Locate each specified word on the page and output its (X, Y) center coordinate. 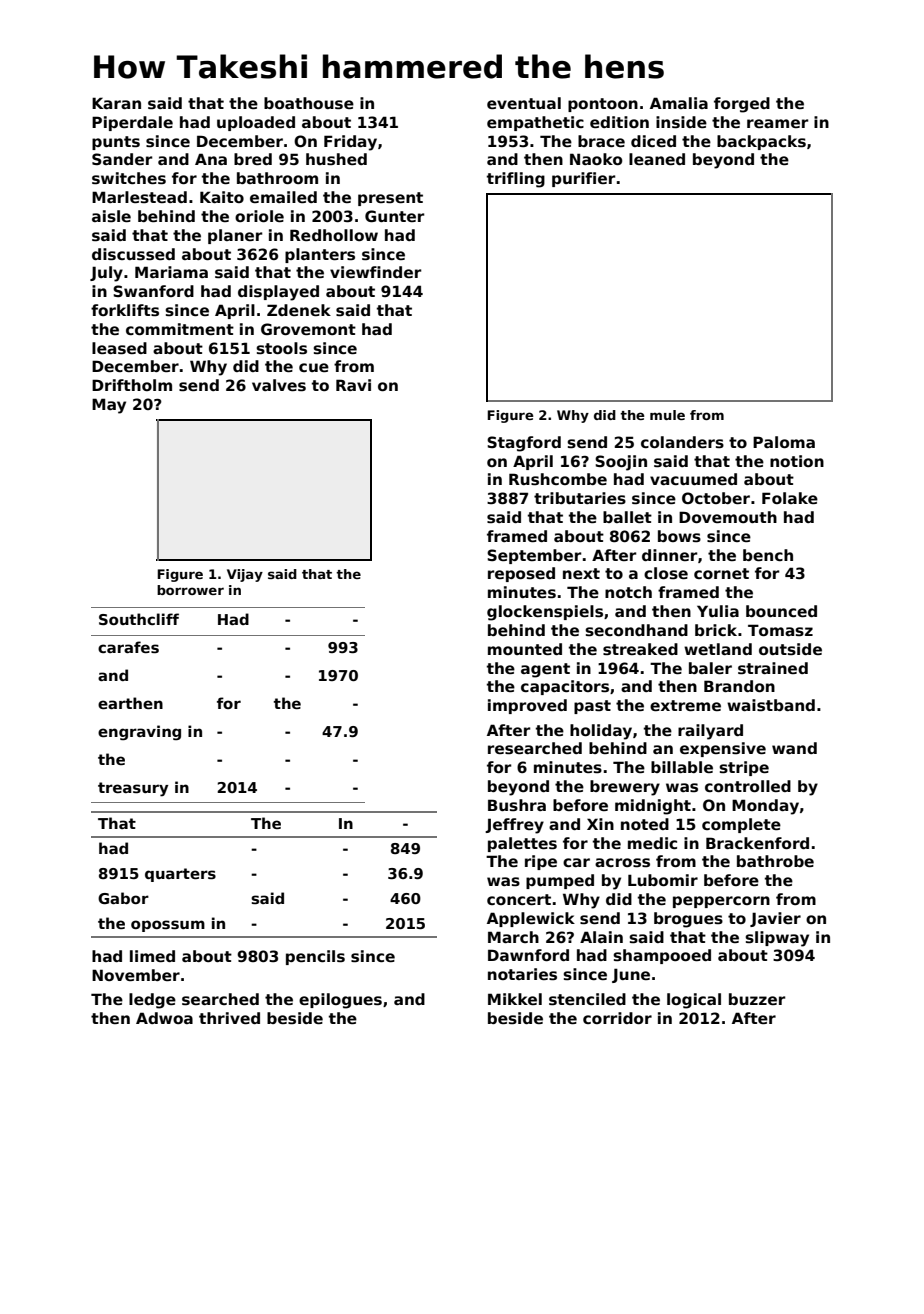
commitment (180, 329)
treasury (133, 789)
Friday (350, 143)
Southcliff (139, 619)
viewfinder (376, 272)
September (534, 556)
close (666, 573)
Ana (211, 159)
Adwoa (164, 1018)
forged (742, 105)
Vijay (245, 575)
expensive (723, 749)
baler (710, 668)
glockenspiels (545, 613)
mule (667, 415)
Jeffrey (514, 826)
